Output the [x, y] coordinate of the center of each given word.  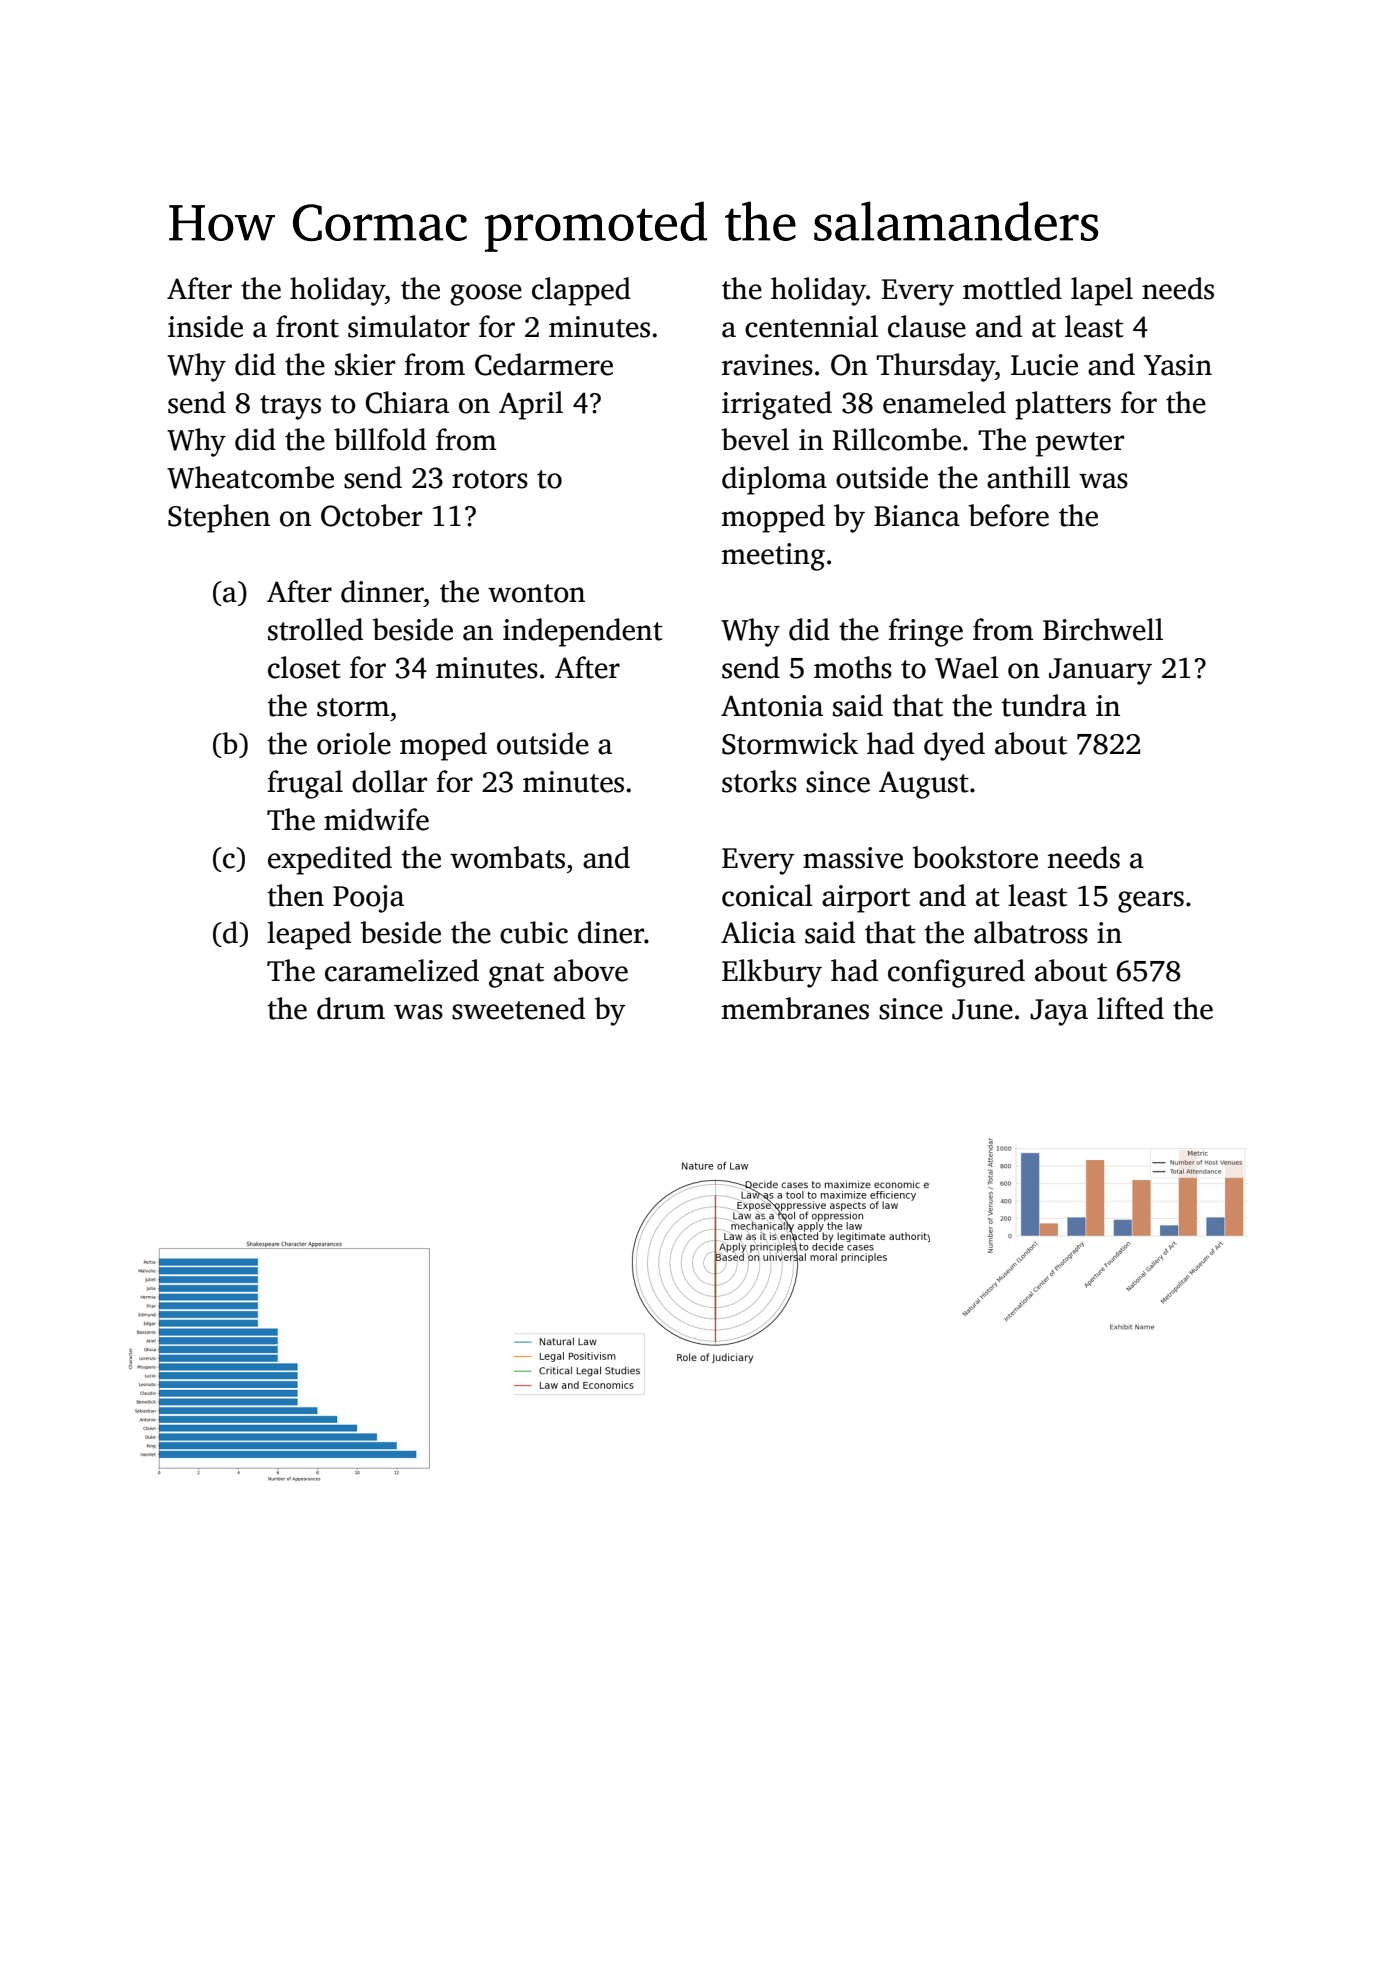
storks [759, 781]
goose [486, 295]
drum [351, 1008]
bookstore [975, 857]
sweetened [518, 1008]
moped [443, 746]
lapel [1102, 291]
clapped [581, 291]
